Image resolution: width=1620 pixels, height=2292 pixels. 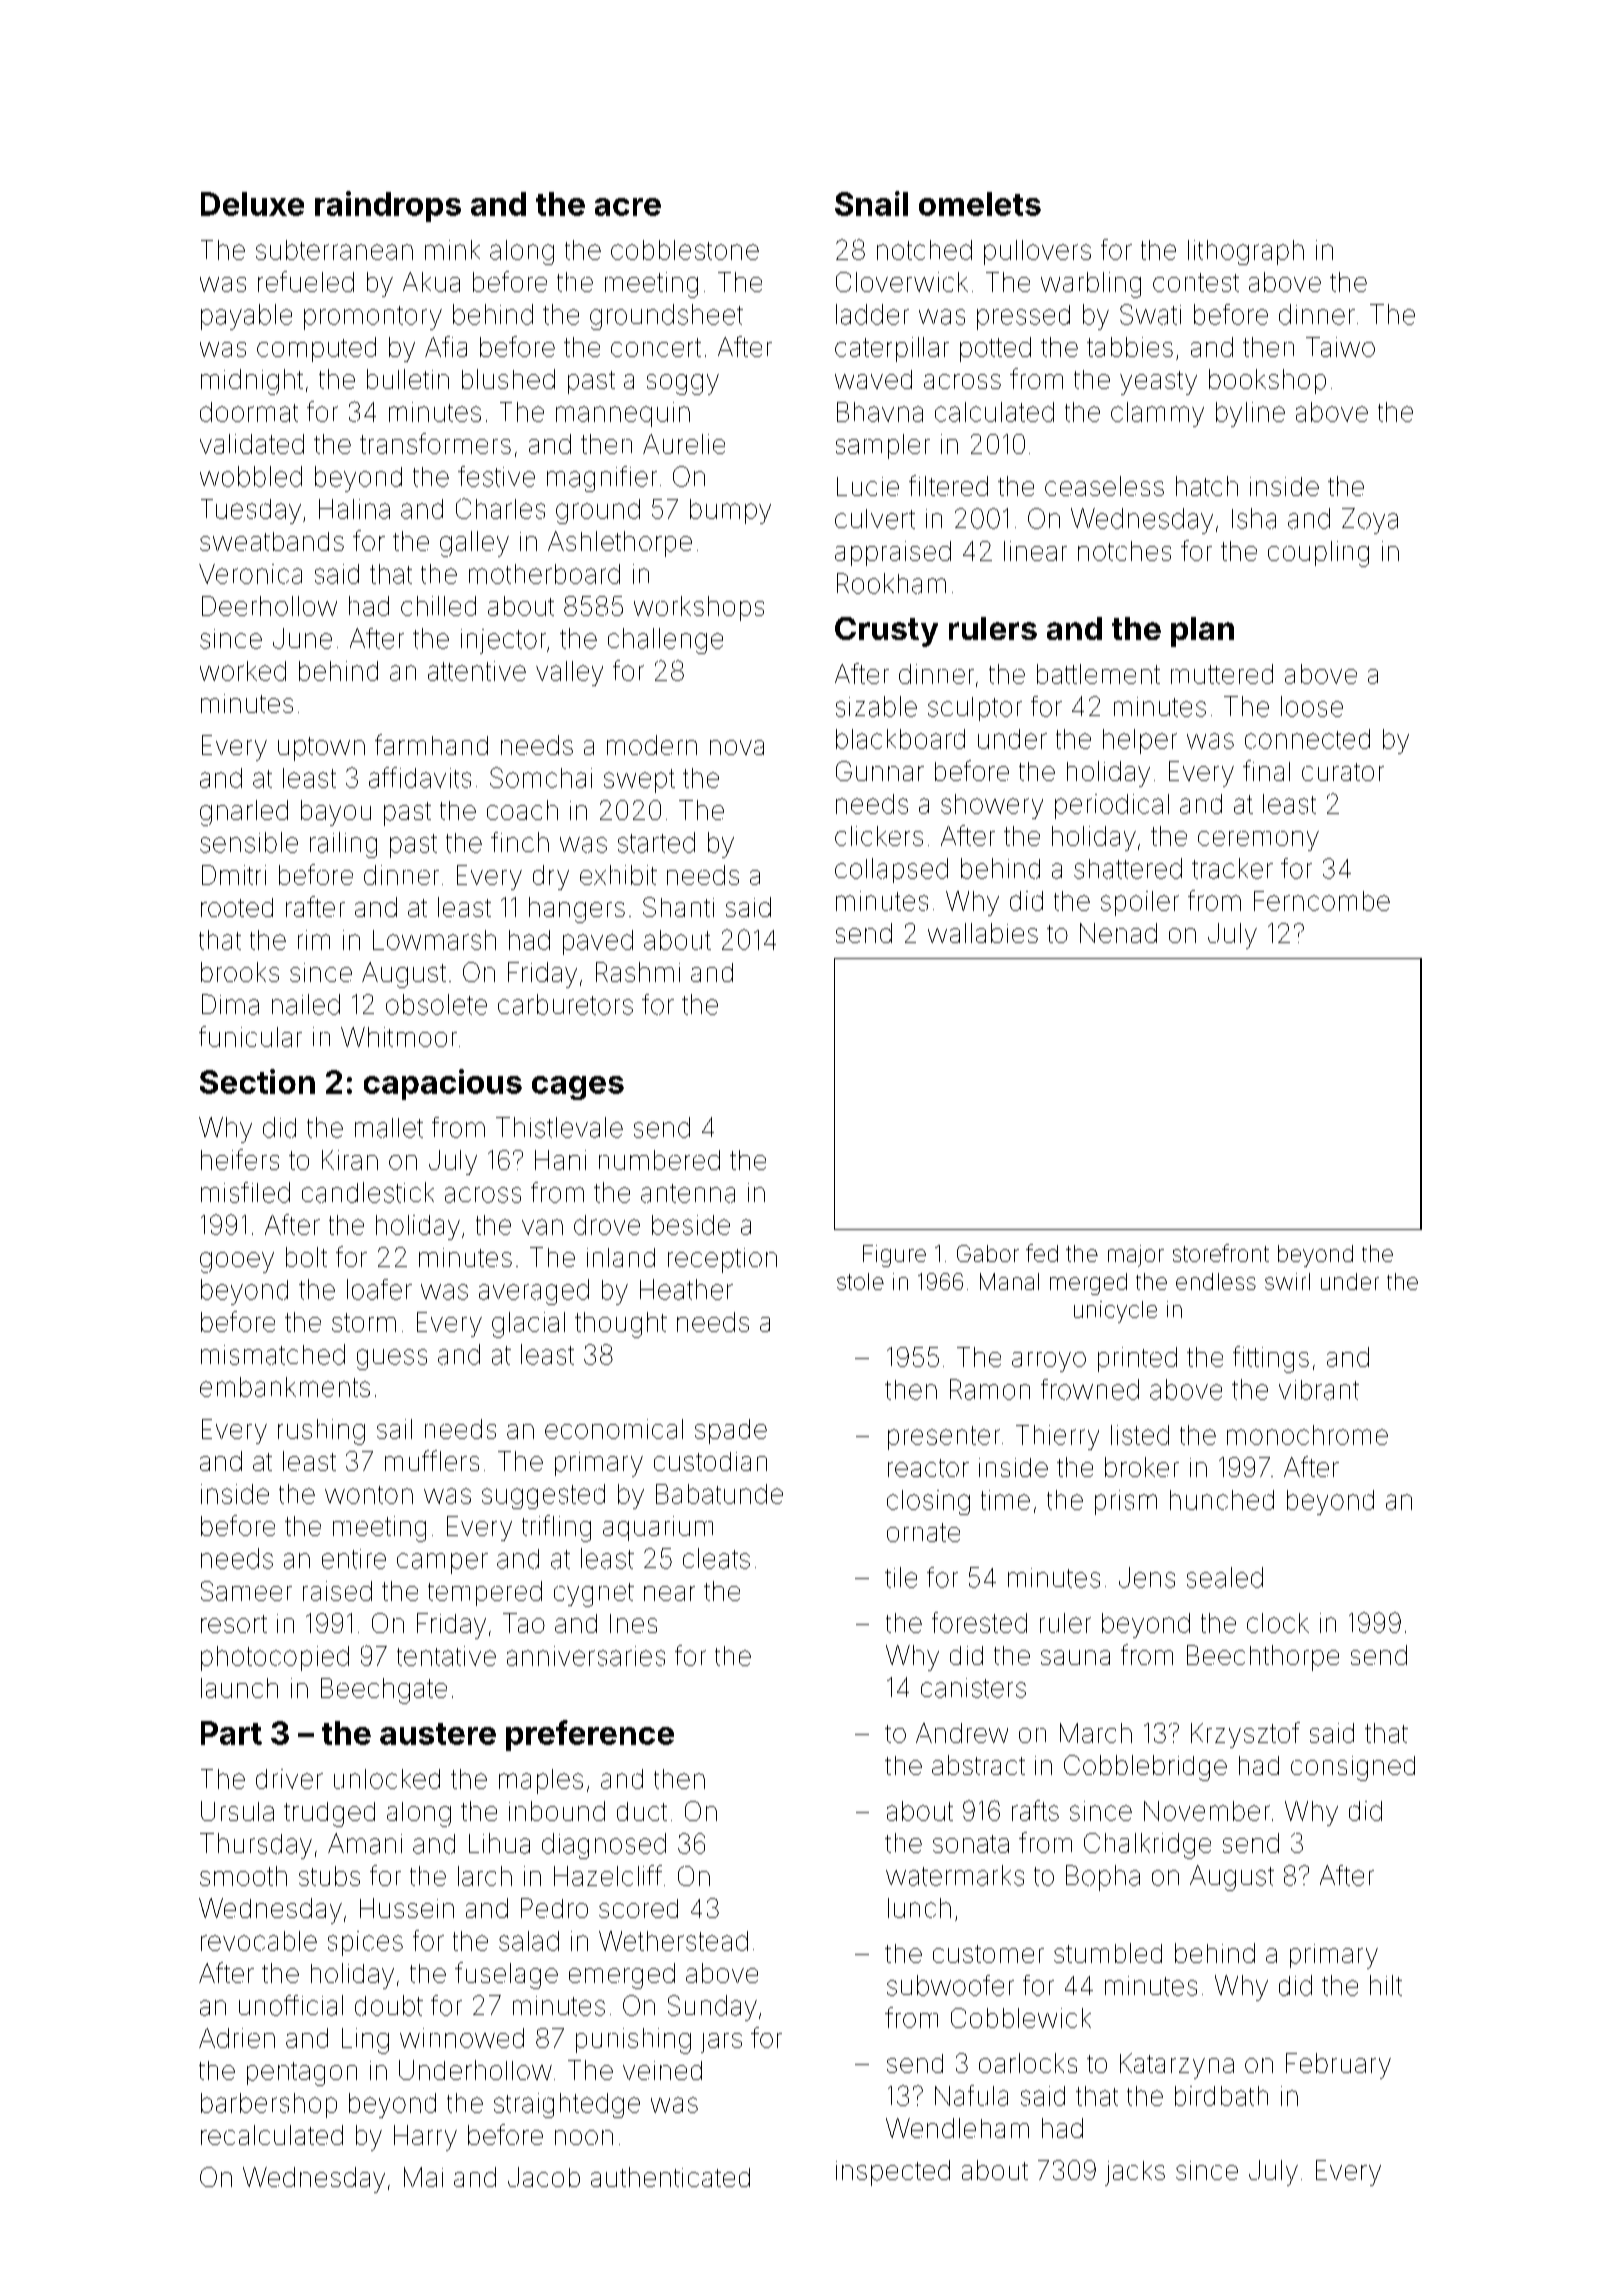 What do you see at coordinates (620, 544) in the image?
I see `Ashlethorpe` at bounding box center [620, 544].
